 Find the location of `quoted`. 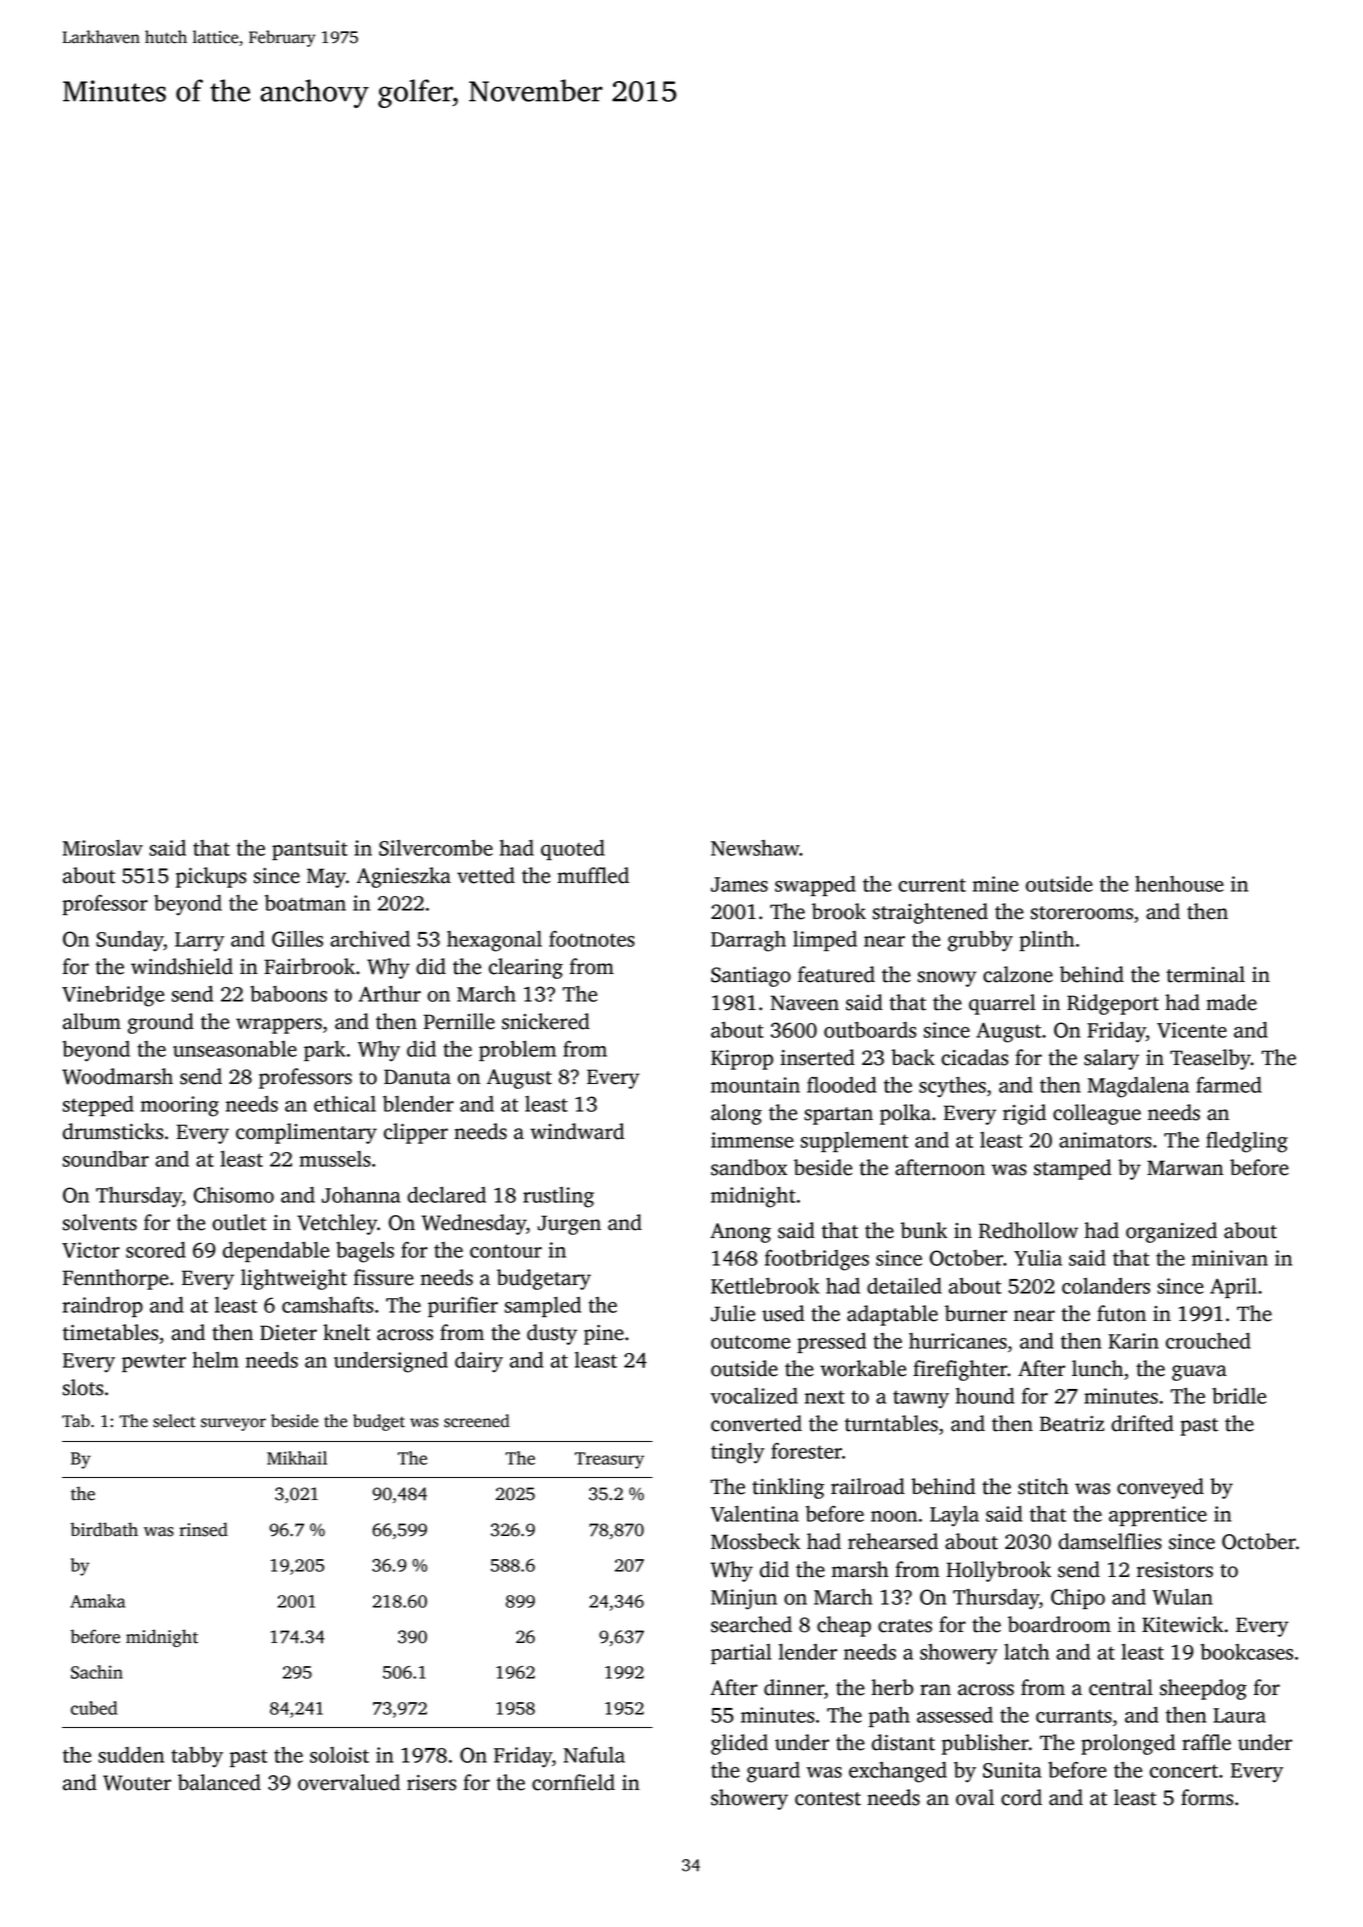

quoted is located at coordinates (573, 850).
